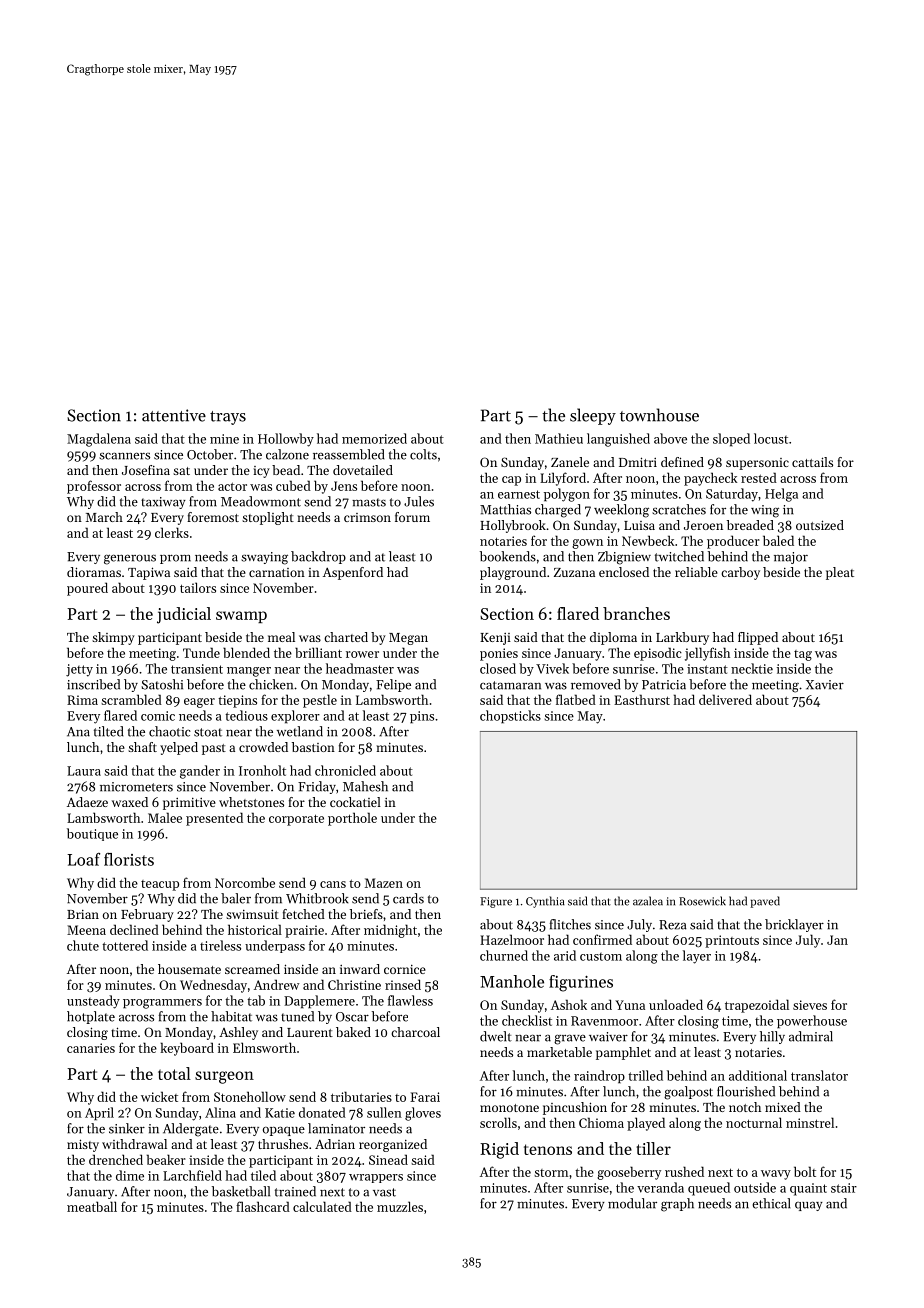 Image resolution: width=924 pixels, height=1308 pixels. What do you see at coordinates (116, 1159) in the screenshot?
I see `drenched` at bounding box center [116, 1159].
